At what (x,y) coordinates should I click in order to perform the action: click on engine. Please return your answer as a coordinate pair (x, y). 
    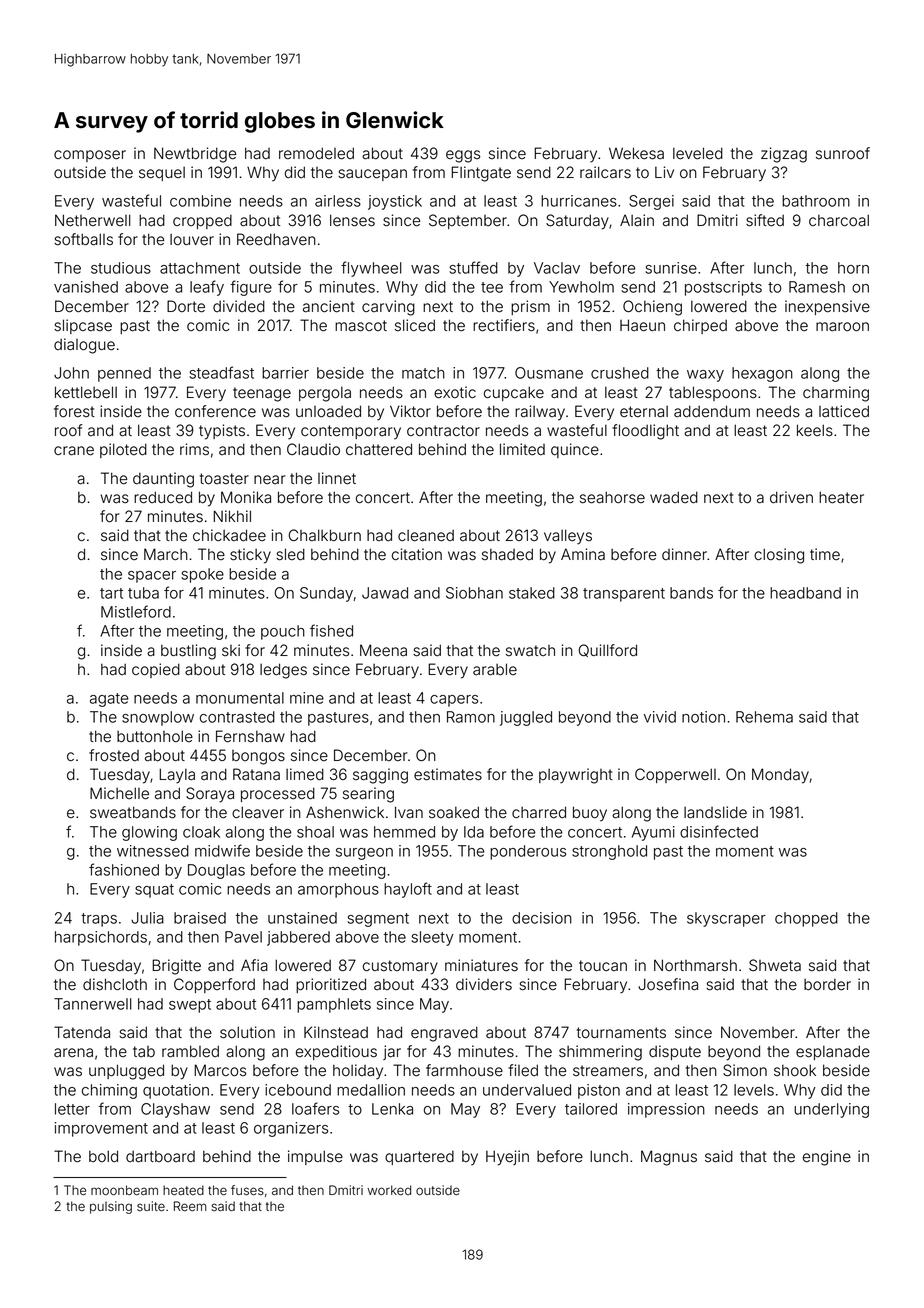
    Looking at the image, I should click on (827, 1158).
